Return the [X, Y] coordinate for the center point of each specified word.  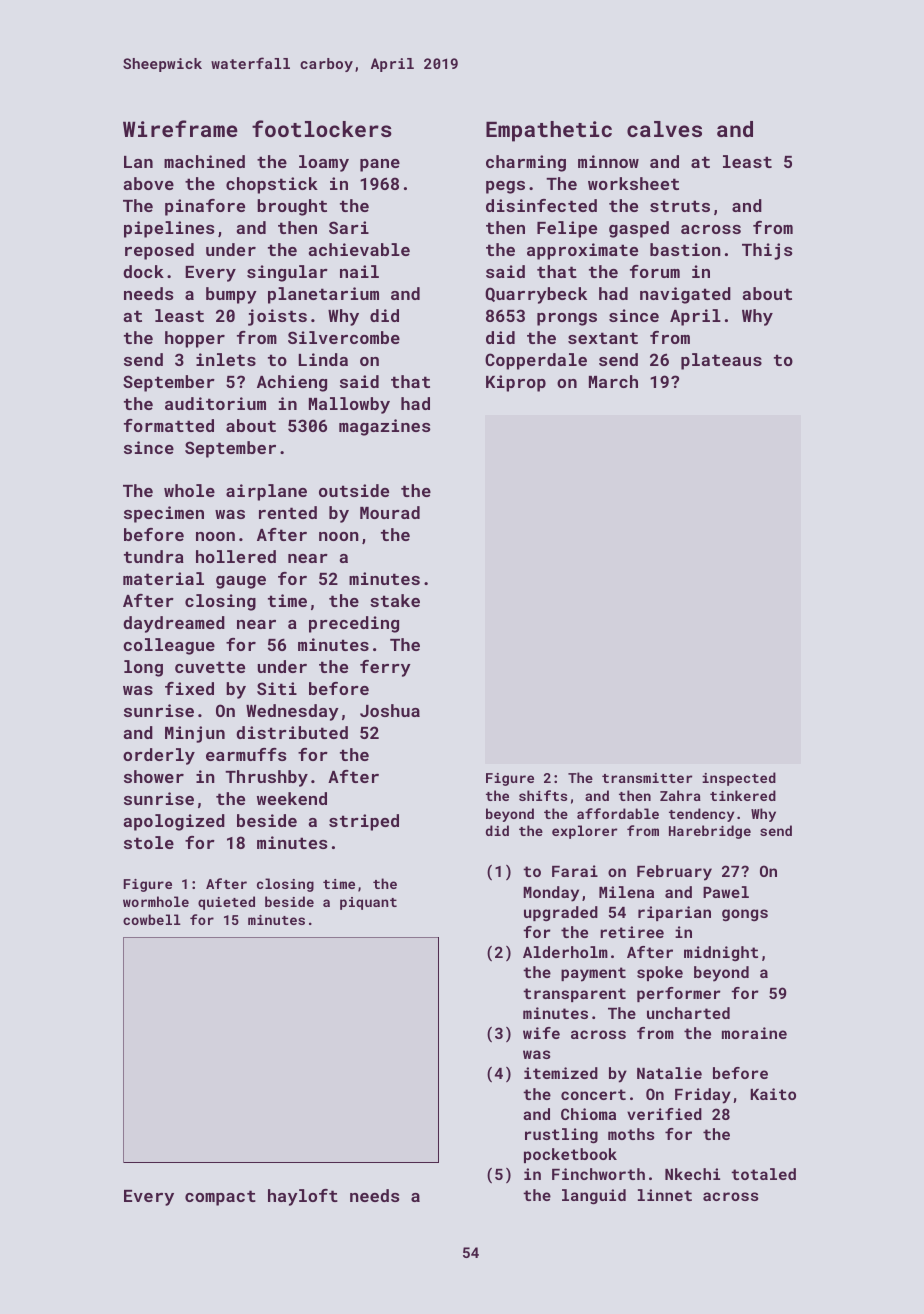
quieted [226, 903]
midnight [721, 953]
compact [220, 1198]
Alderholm [565, 952]
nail [359, 271]
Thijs [767, 251]
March [613, 381]
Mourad [390, 512]
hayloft [303, 1197]
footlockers [322, 128]
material [163, 578]
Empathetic [549, 131]
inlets [226, 359]
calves [664, 129]
